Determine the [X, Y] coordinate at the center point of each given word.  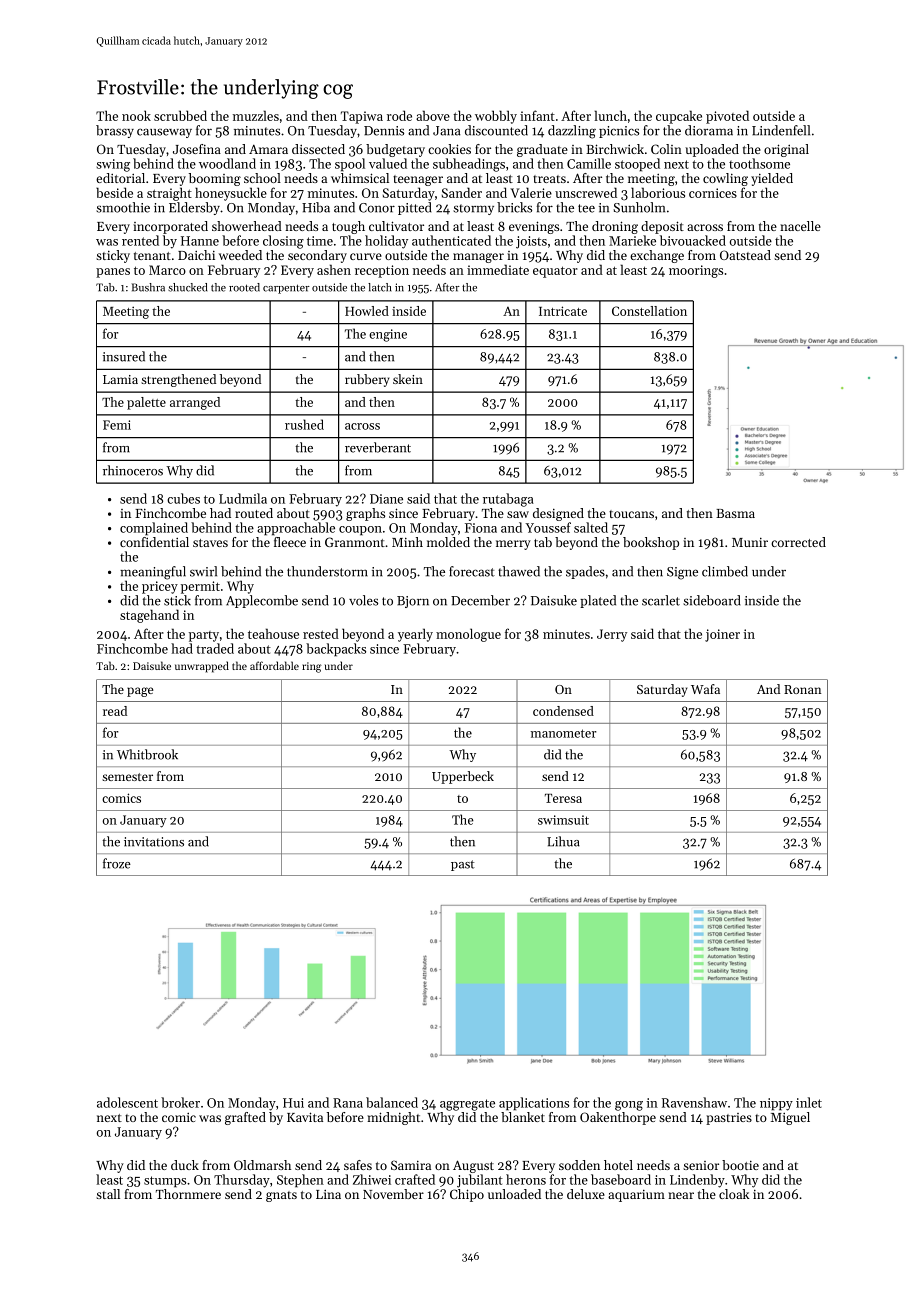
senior [701, 1165]
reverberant [378, 447]
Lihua [563, 841]
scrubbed [180, 115]
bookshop [651, 543]
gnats [281, 1196]
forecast [472, 571]
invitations [154, 842]
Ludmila [243, 498]
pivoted [727, 117]
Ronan [802, 689]
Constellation [649, 311]
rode [399, 115]
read [115, 711]
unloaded [514, 1194]
